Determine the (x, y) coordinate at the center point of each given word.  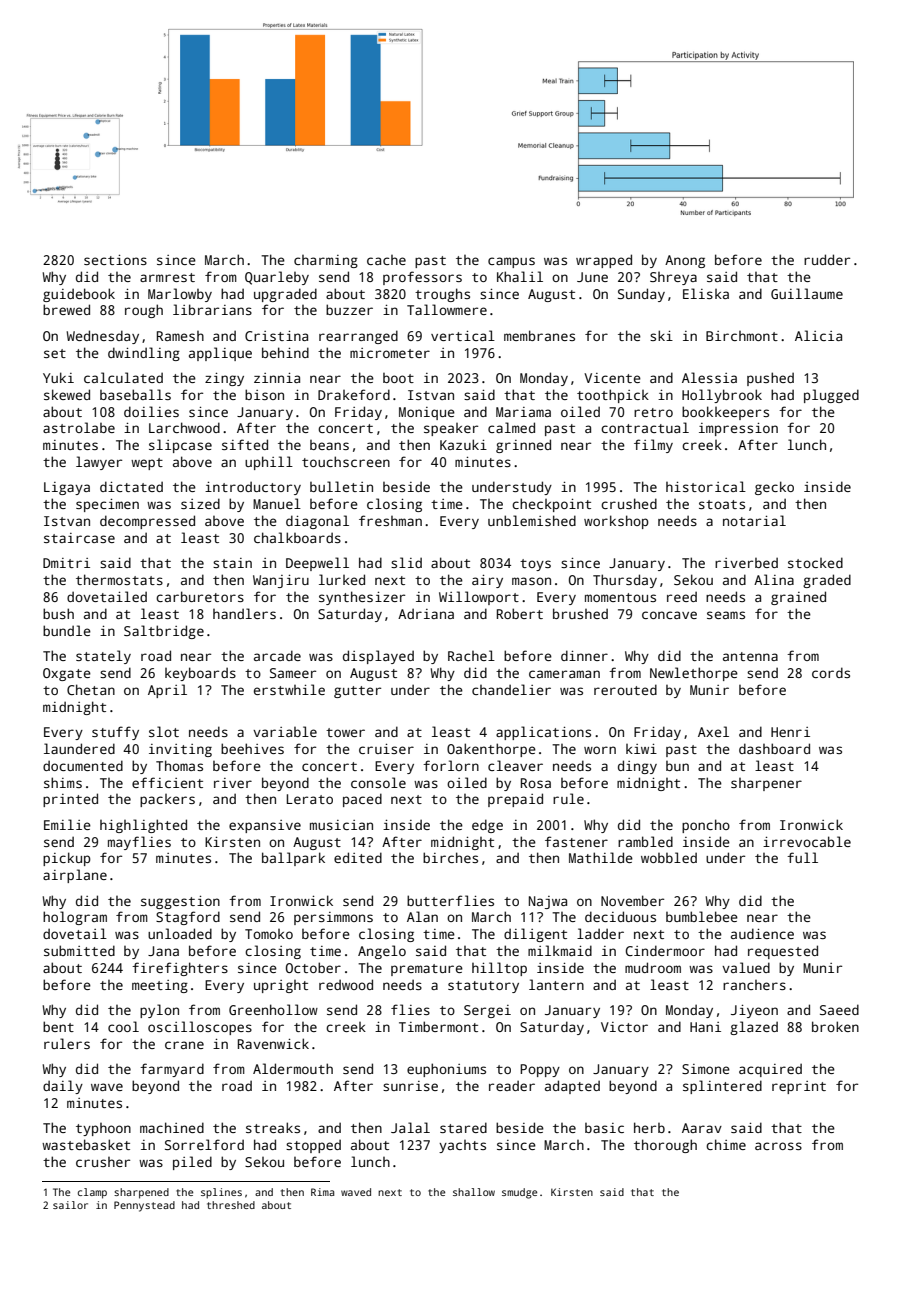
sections (115, 260)
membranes (539, 335)
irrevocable (807, 841)
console (378, 782)
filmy (653, 446)
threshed (231, 1205)
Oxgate (67, 674)
